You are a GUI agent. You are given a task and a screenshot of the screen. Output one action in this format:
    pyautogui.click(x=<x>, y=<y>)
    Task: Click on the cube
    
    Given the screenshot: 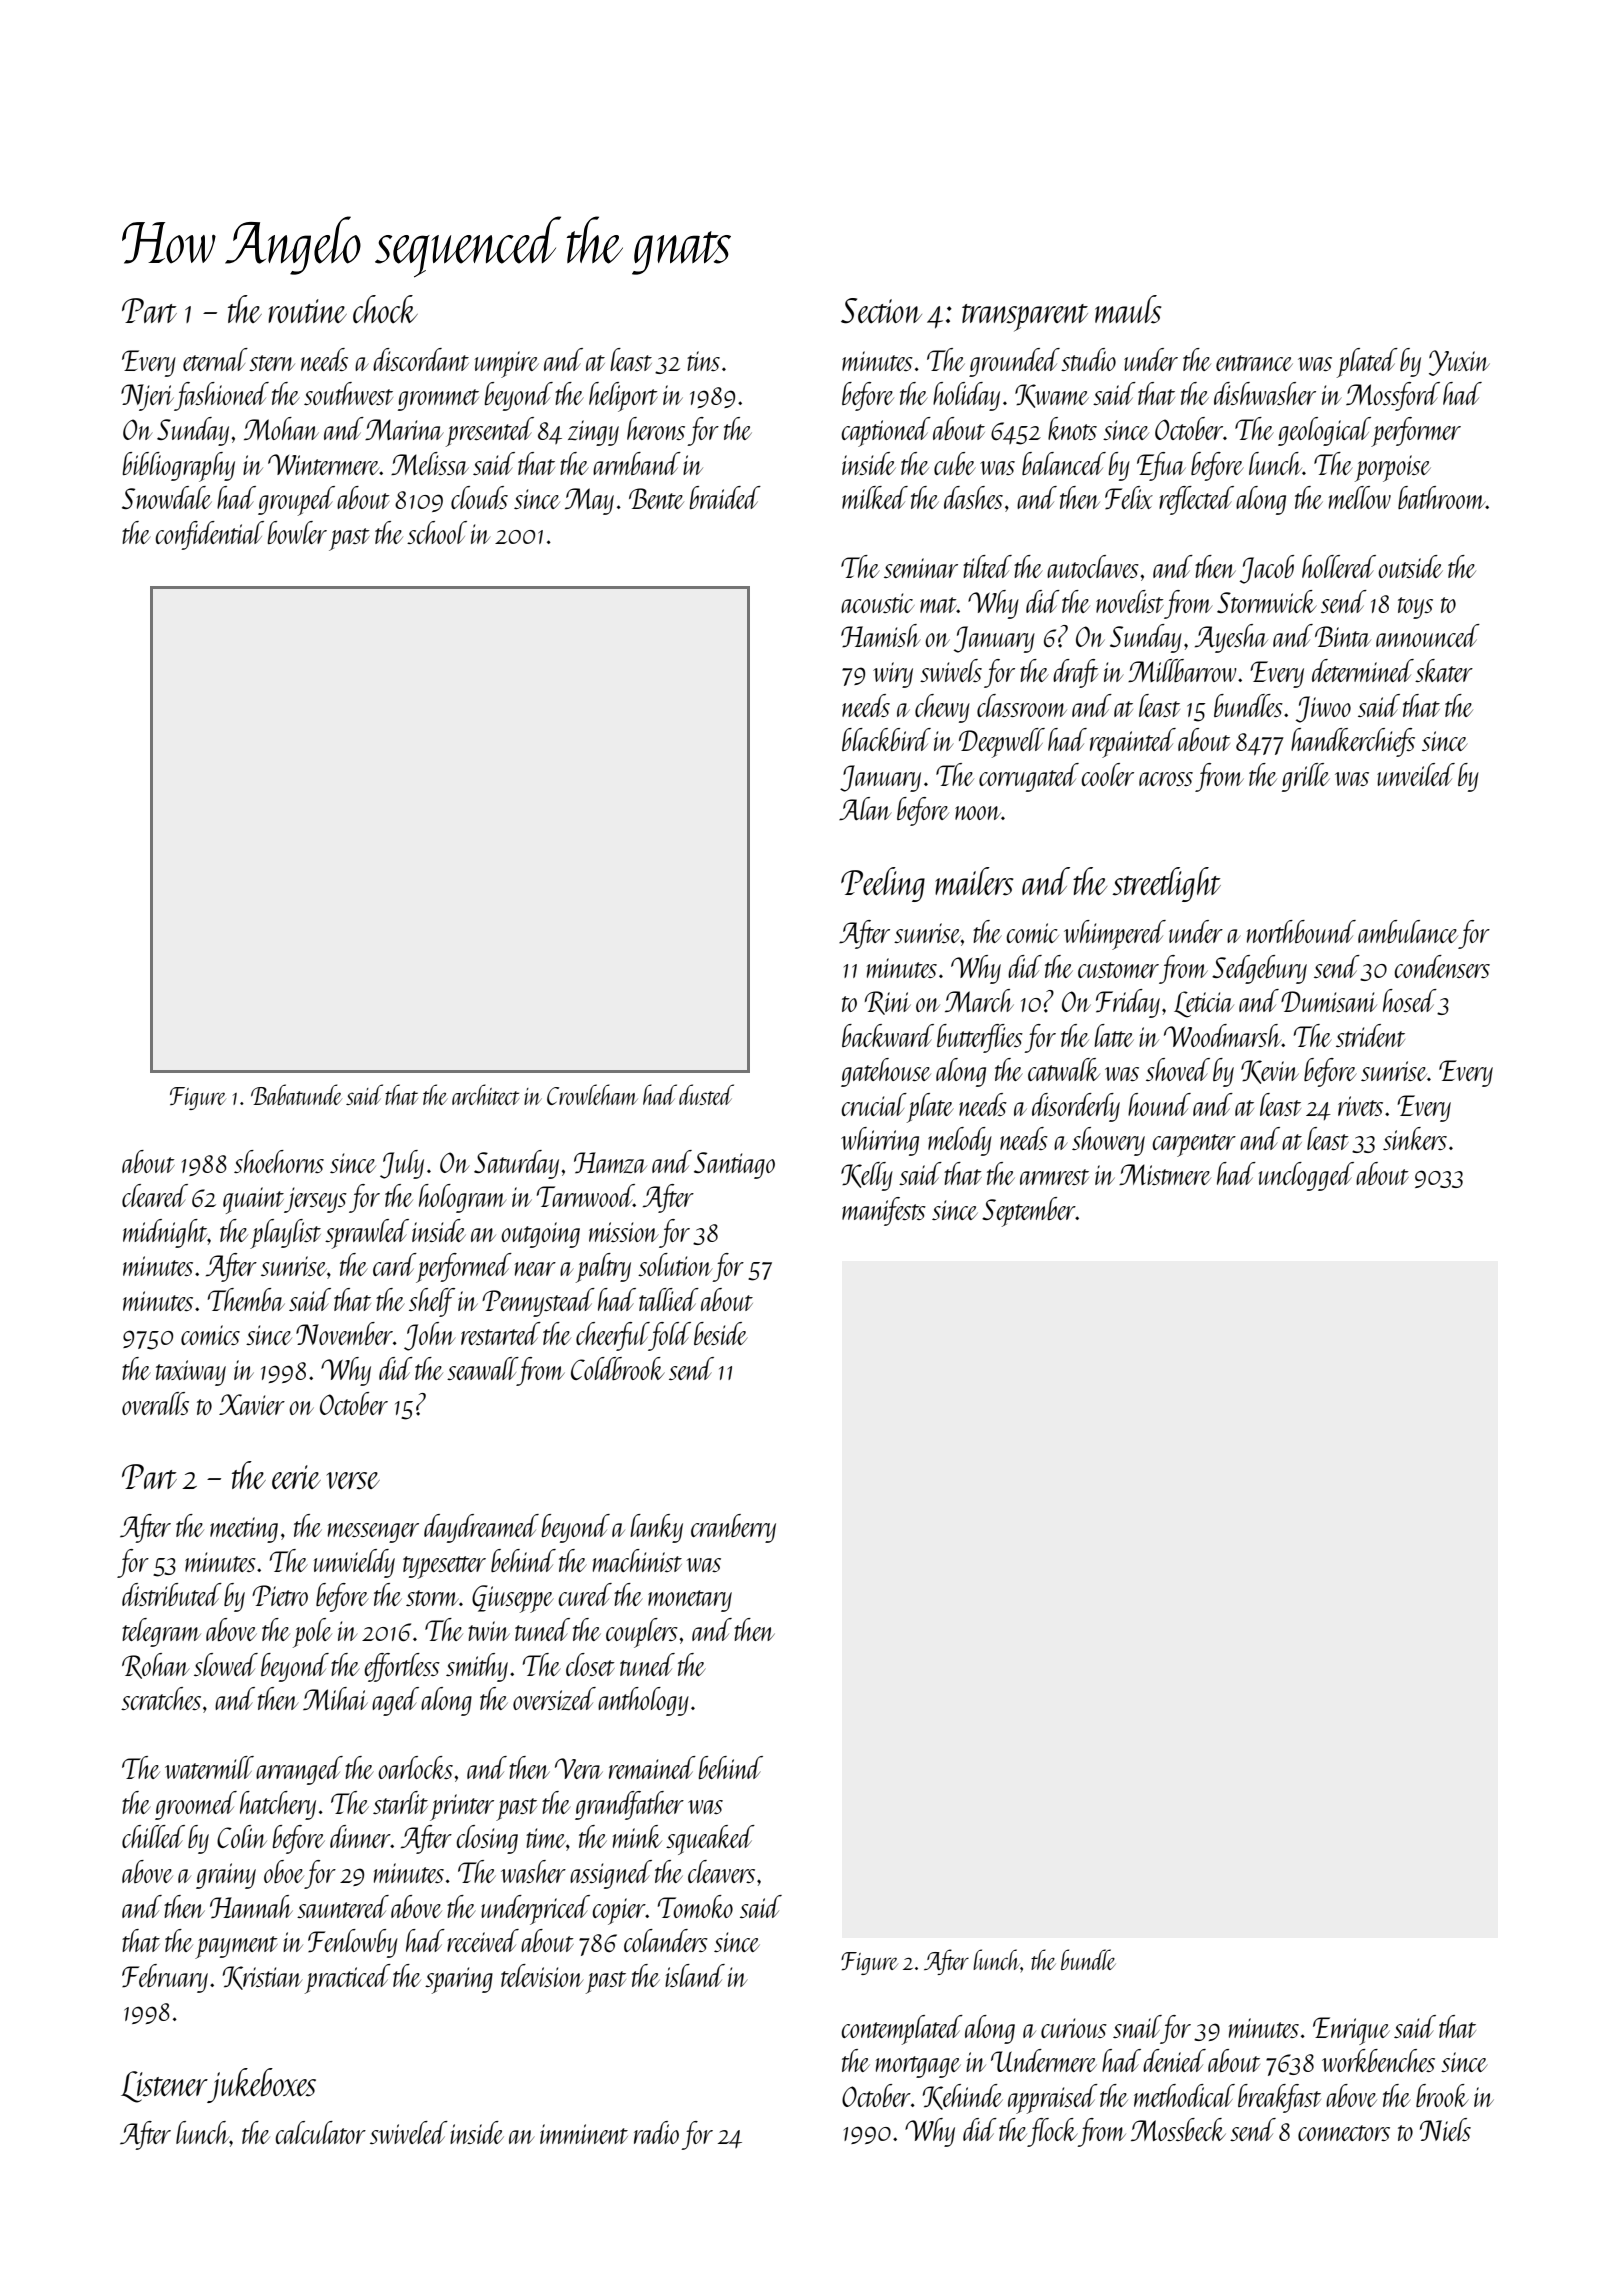 What is the action you would take?
    pyautogui.click(x=955, y=463)
